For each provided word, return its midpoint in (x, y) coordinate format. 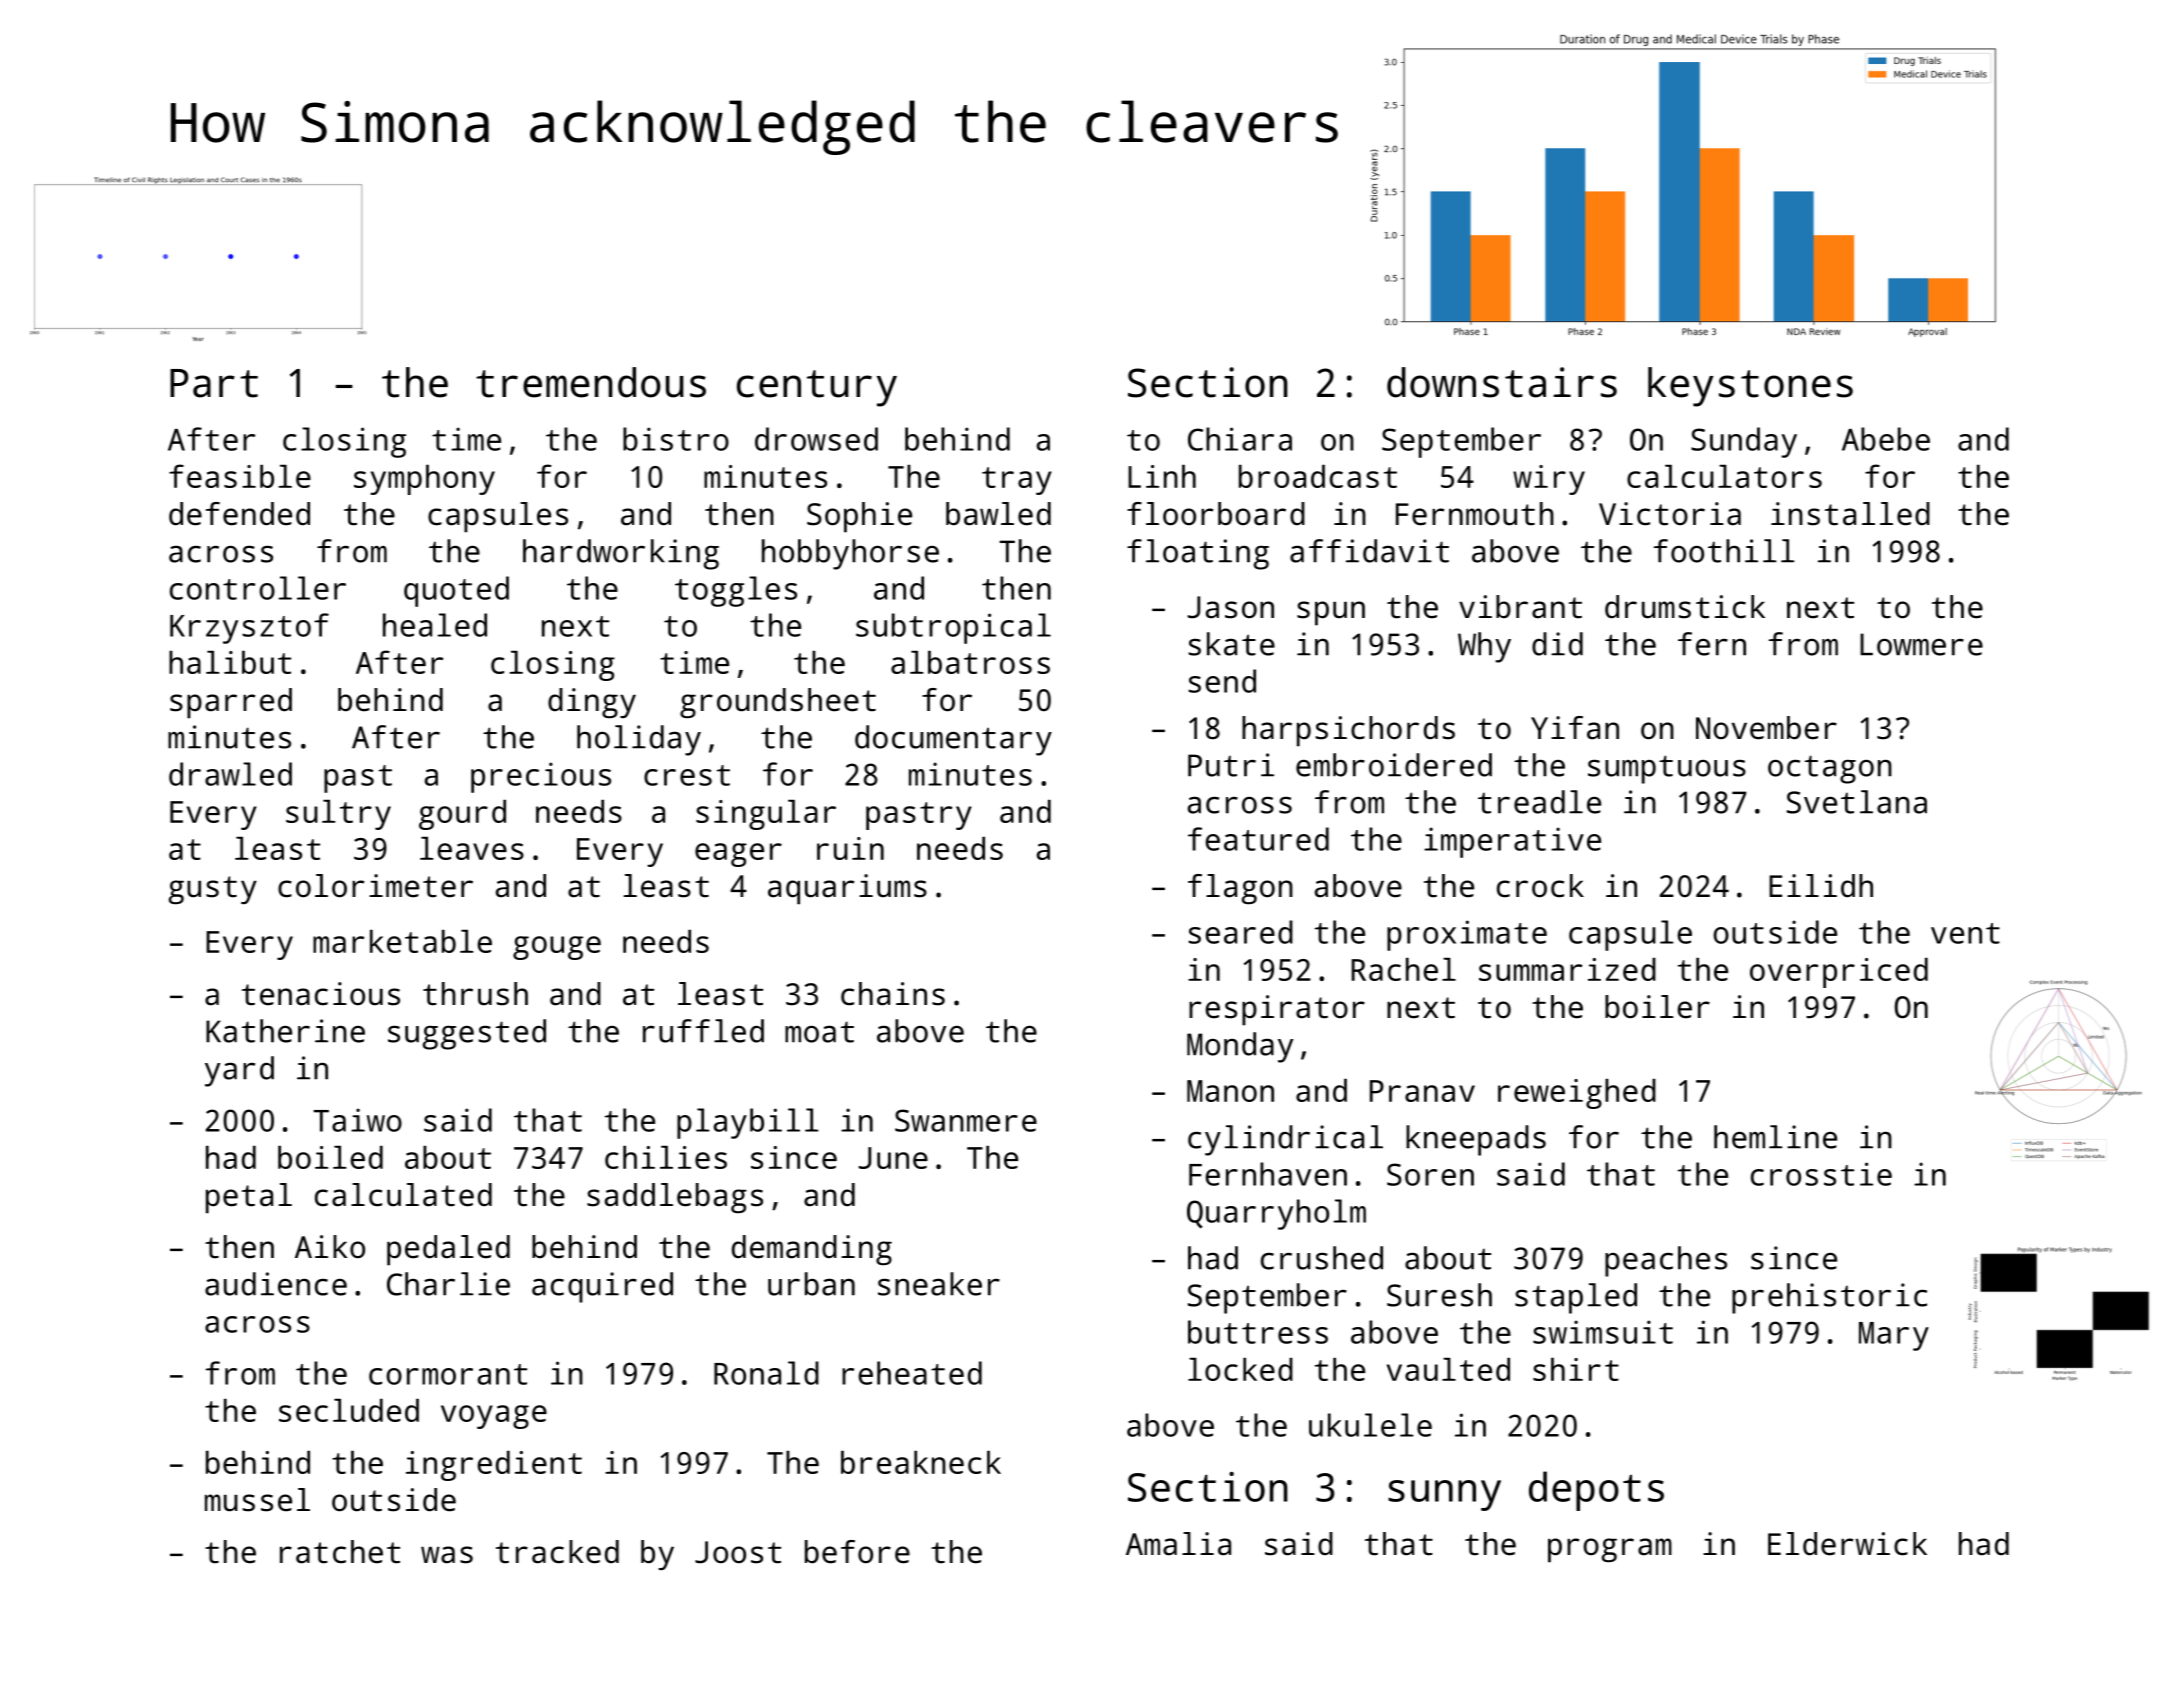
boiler (1657, 1007)
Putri (1231, 765)
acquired (602, 1287)
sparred (231, 703)
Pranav (1422, 1091)
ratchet (340, 1552)
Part (214, 383)
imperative (1512, 842)
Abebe (1886, 439)
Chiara (1240, 439)
